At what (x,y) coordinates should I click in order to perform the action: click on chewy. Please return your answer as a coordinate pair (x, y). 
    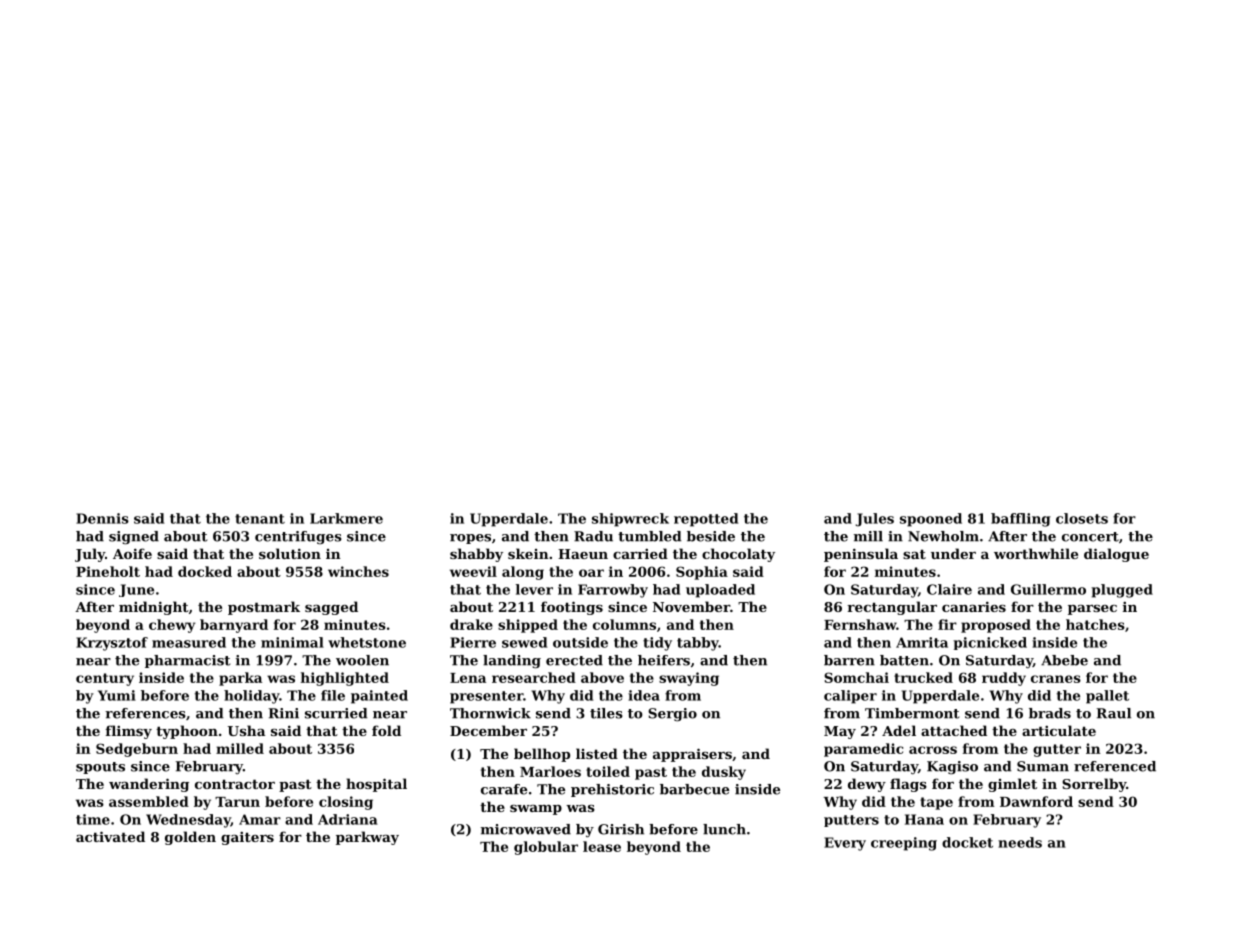
    Looking at the image, I should click on (172, 626).
